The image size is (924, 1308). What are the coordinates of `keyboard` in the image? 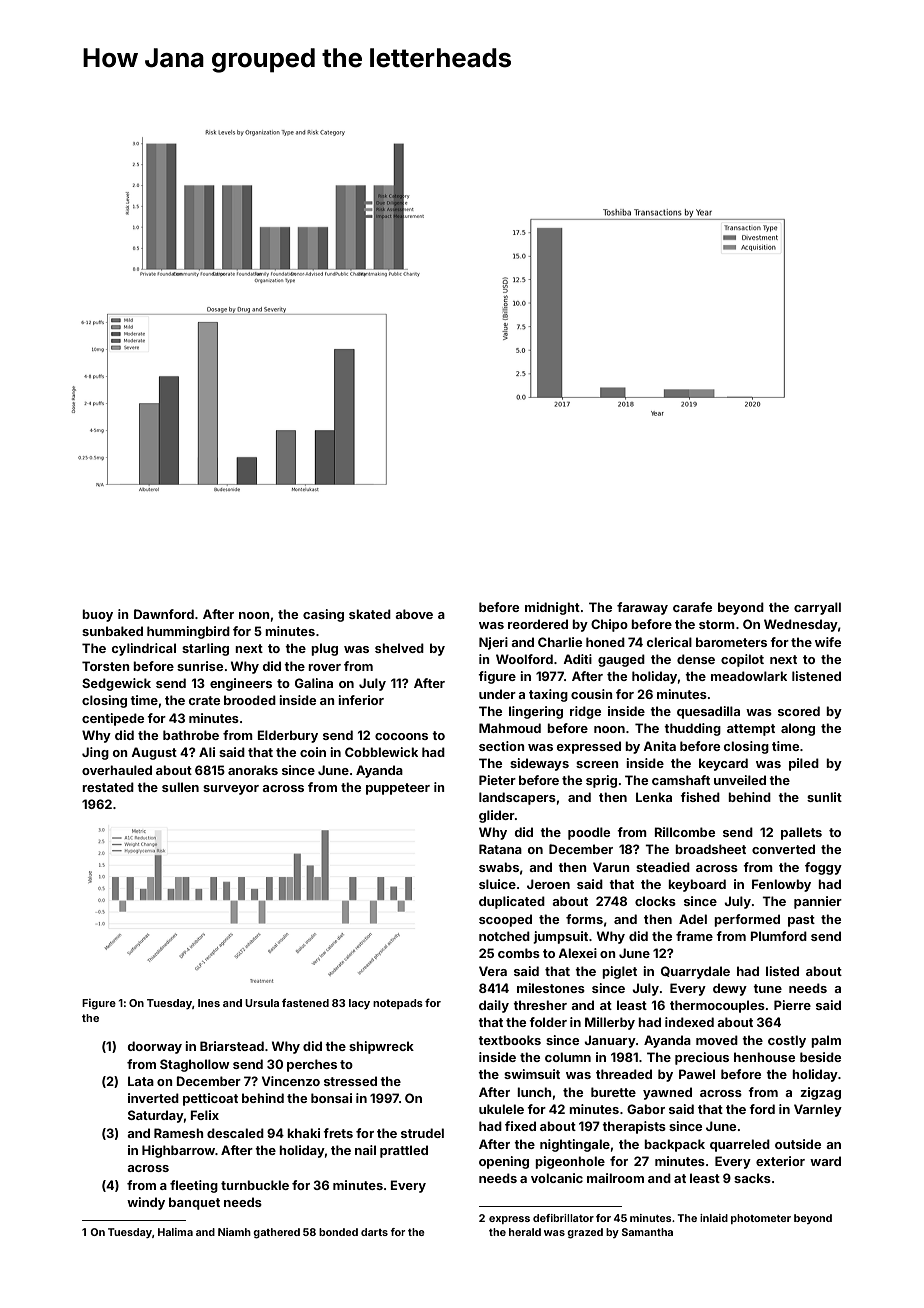 It's located at (697, 885).
